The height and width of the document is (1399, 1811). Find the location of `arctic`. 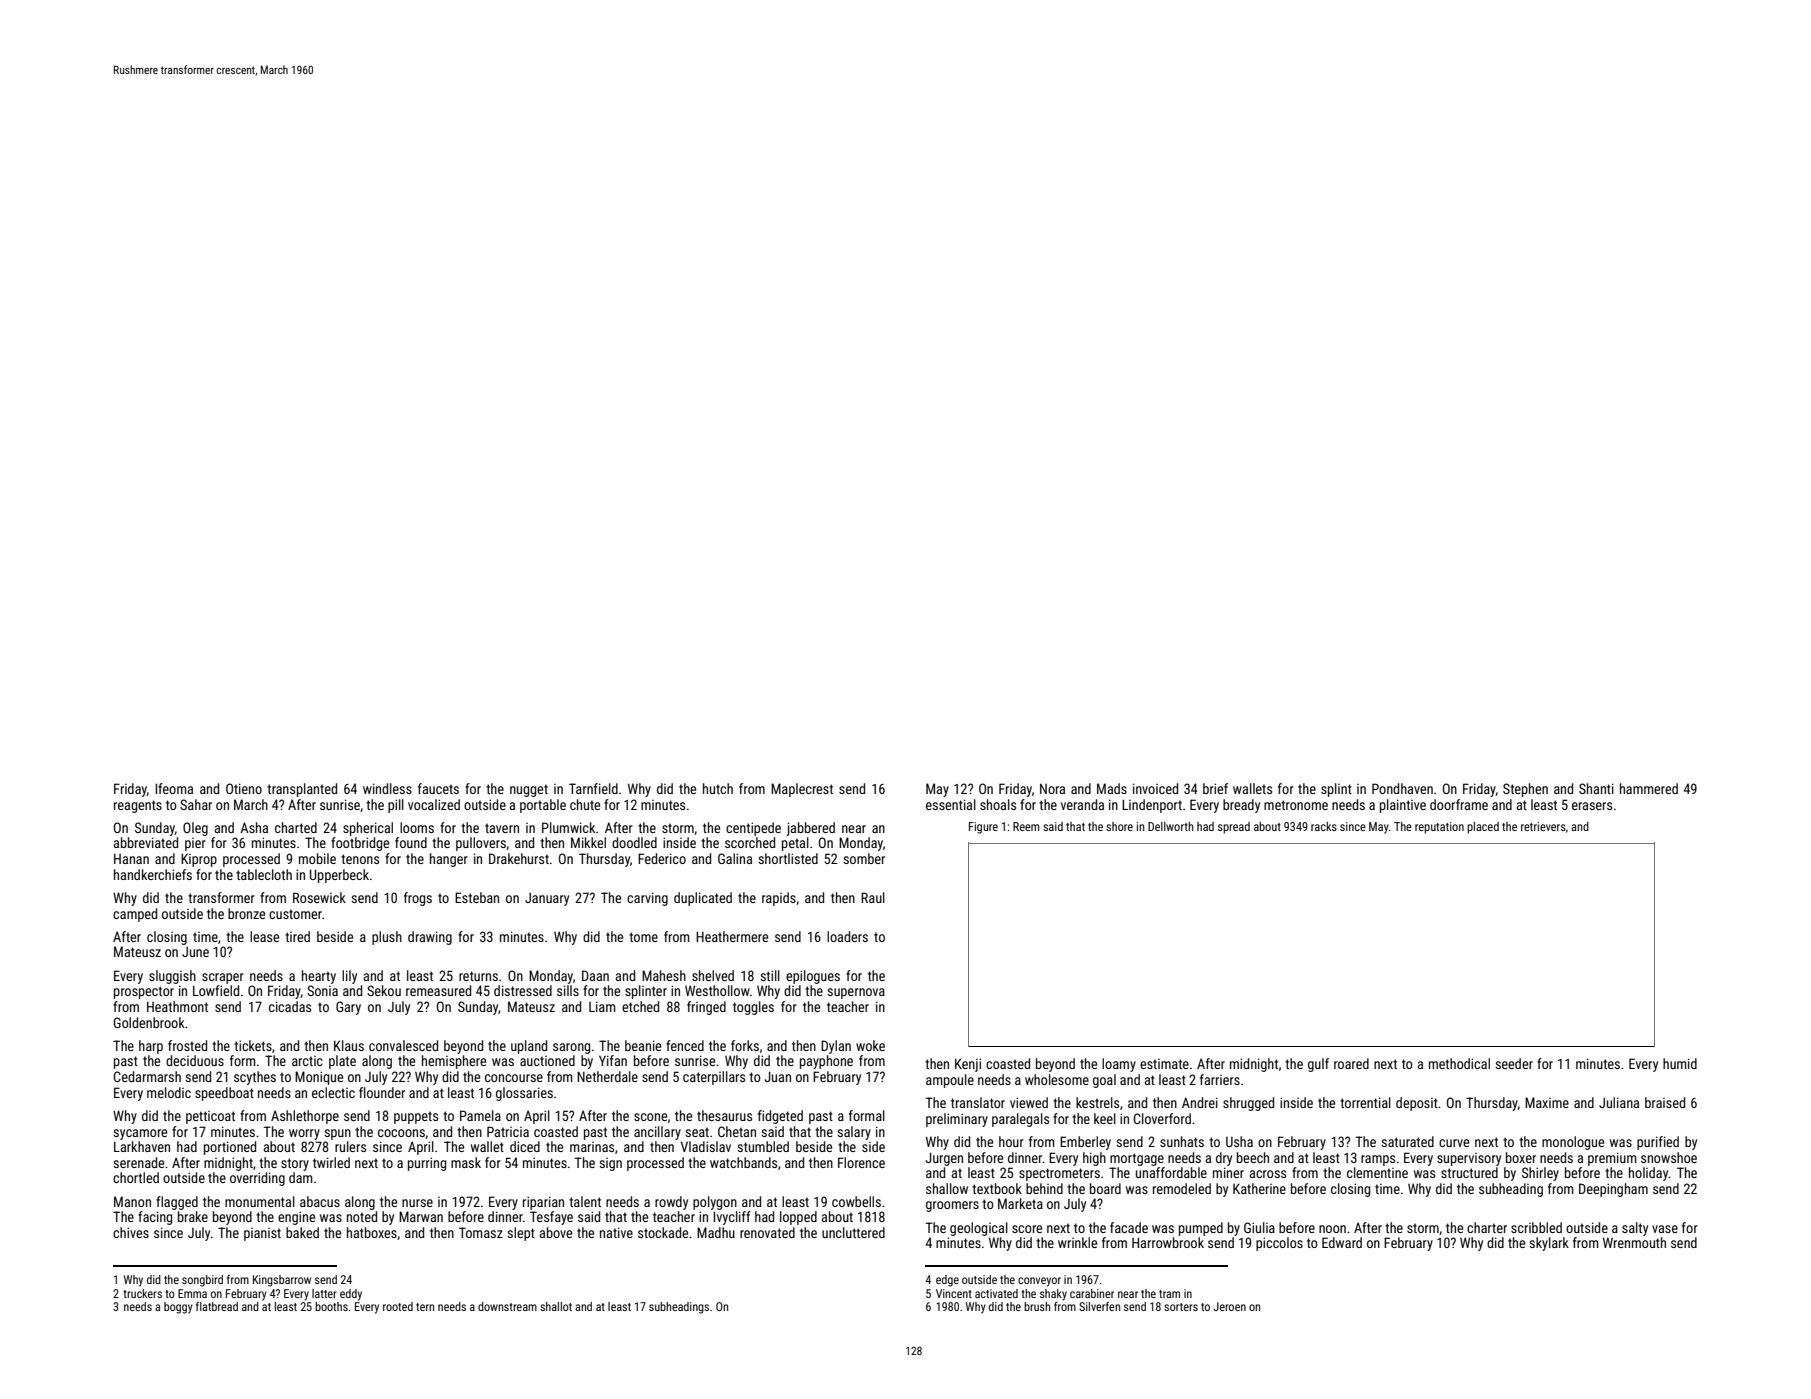

arctic is located at coordinates (307, 1061).
